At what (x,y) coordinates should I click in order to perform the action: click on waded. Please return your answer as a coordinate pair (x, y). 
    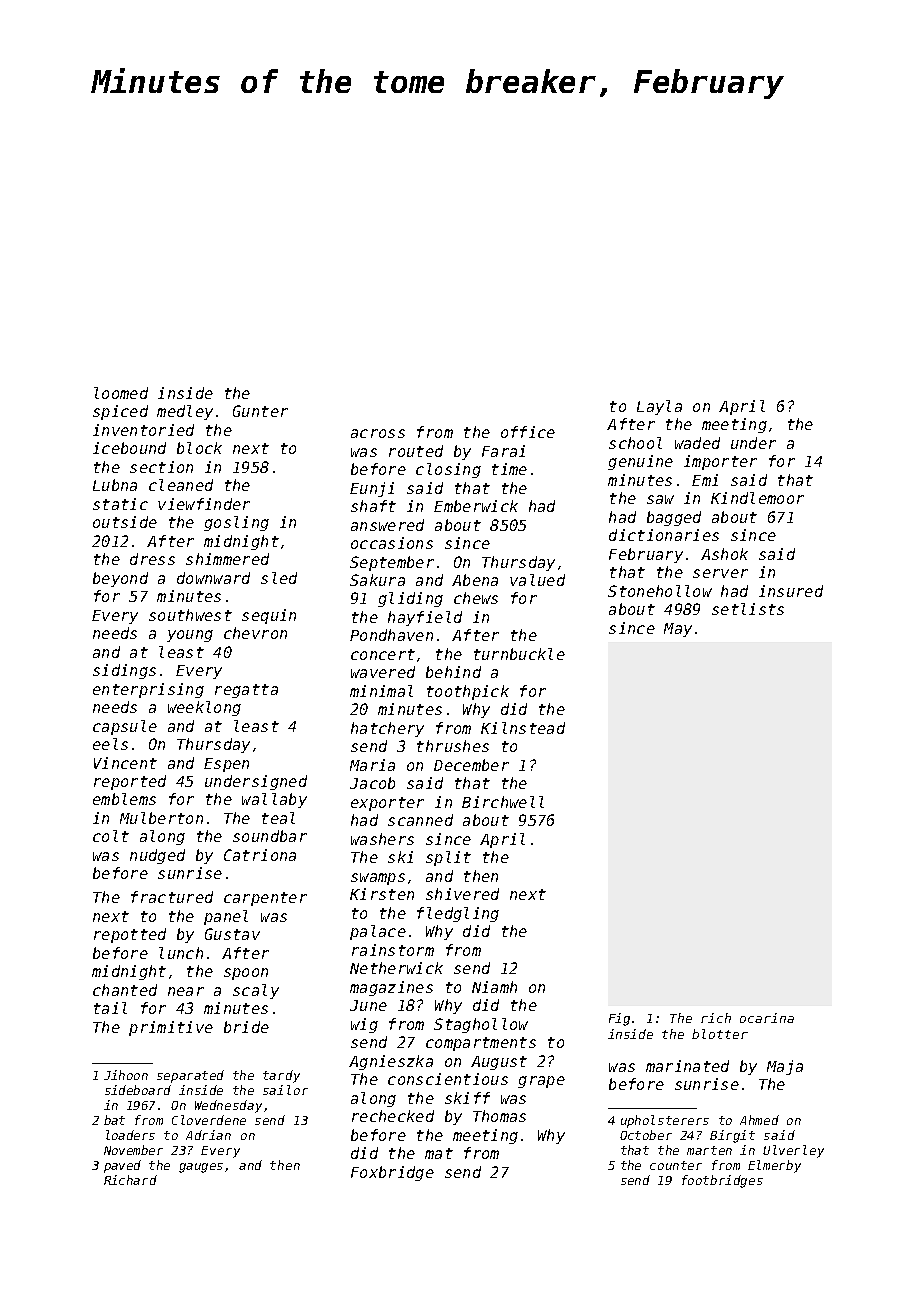
    Looking at the image, I should click on (697, 443).
